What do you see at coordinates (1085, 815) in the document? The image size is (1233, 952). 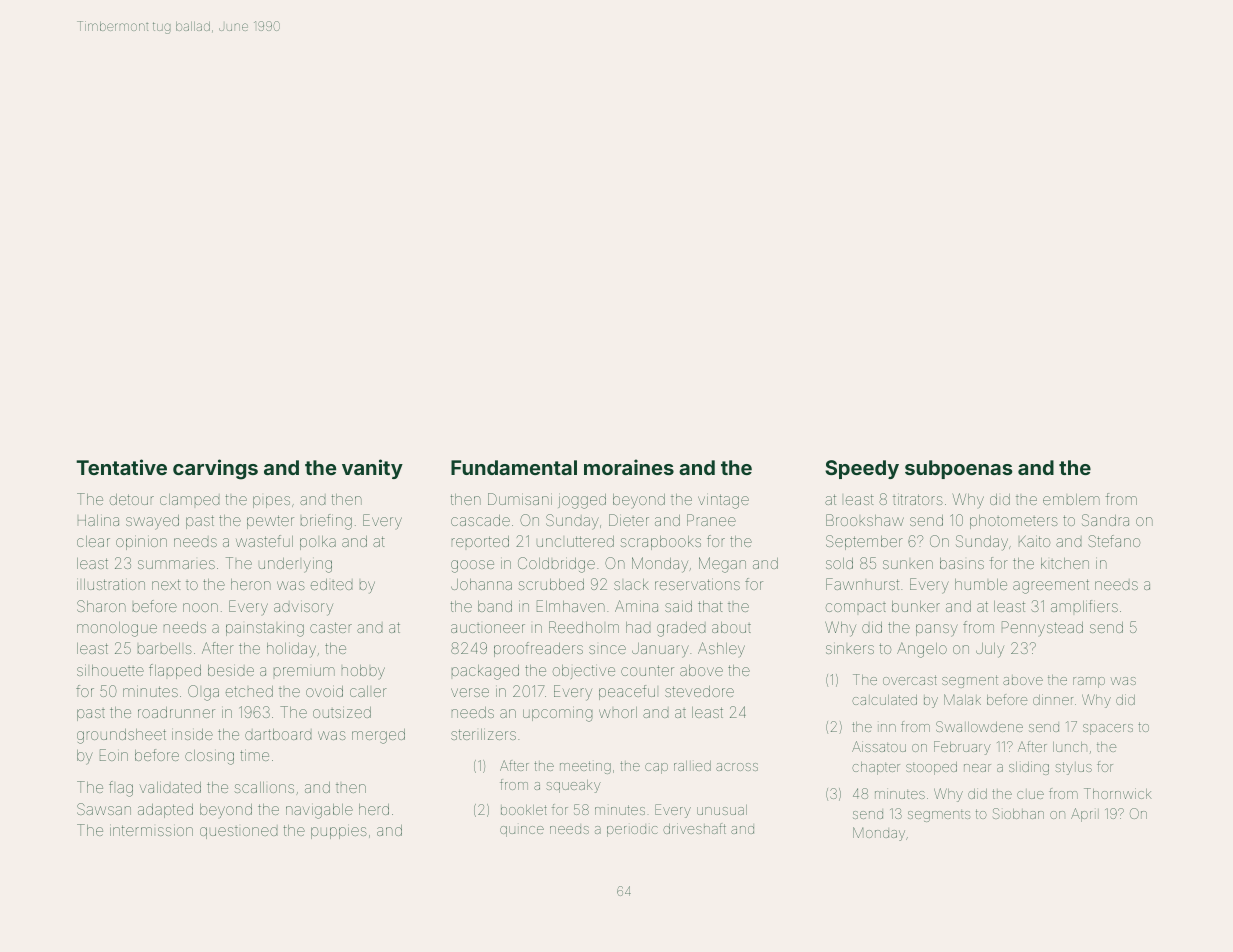 I see `April` at bounding box center [1085, 815].
